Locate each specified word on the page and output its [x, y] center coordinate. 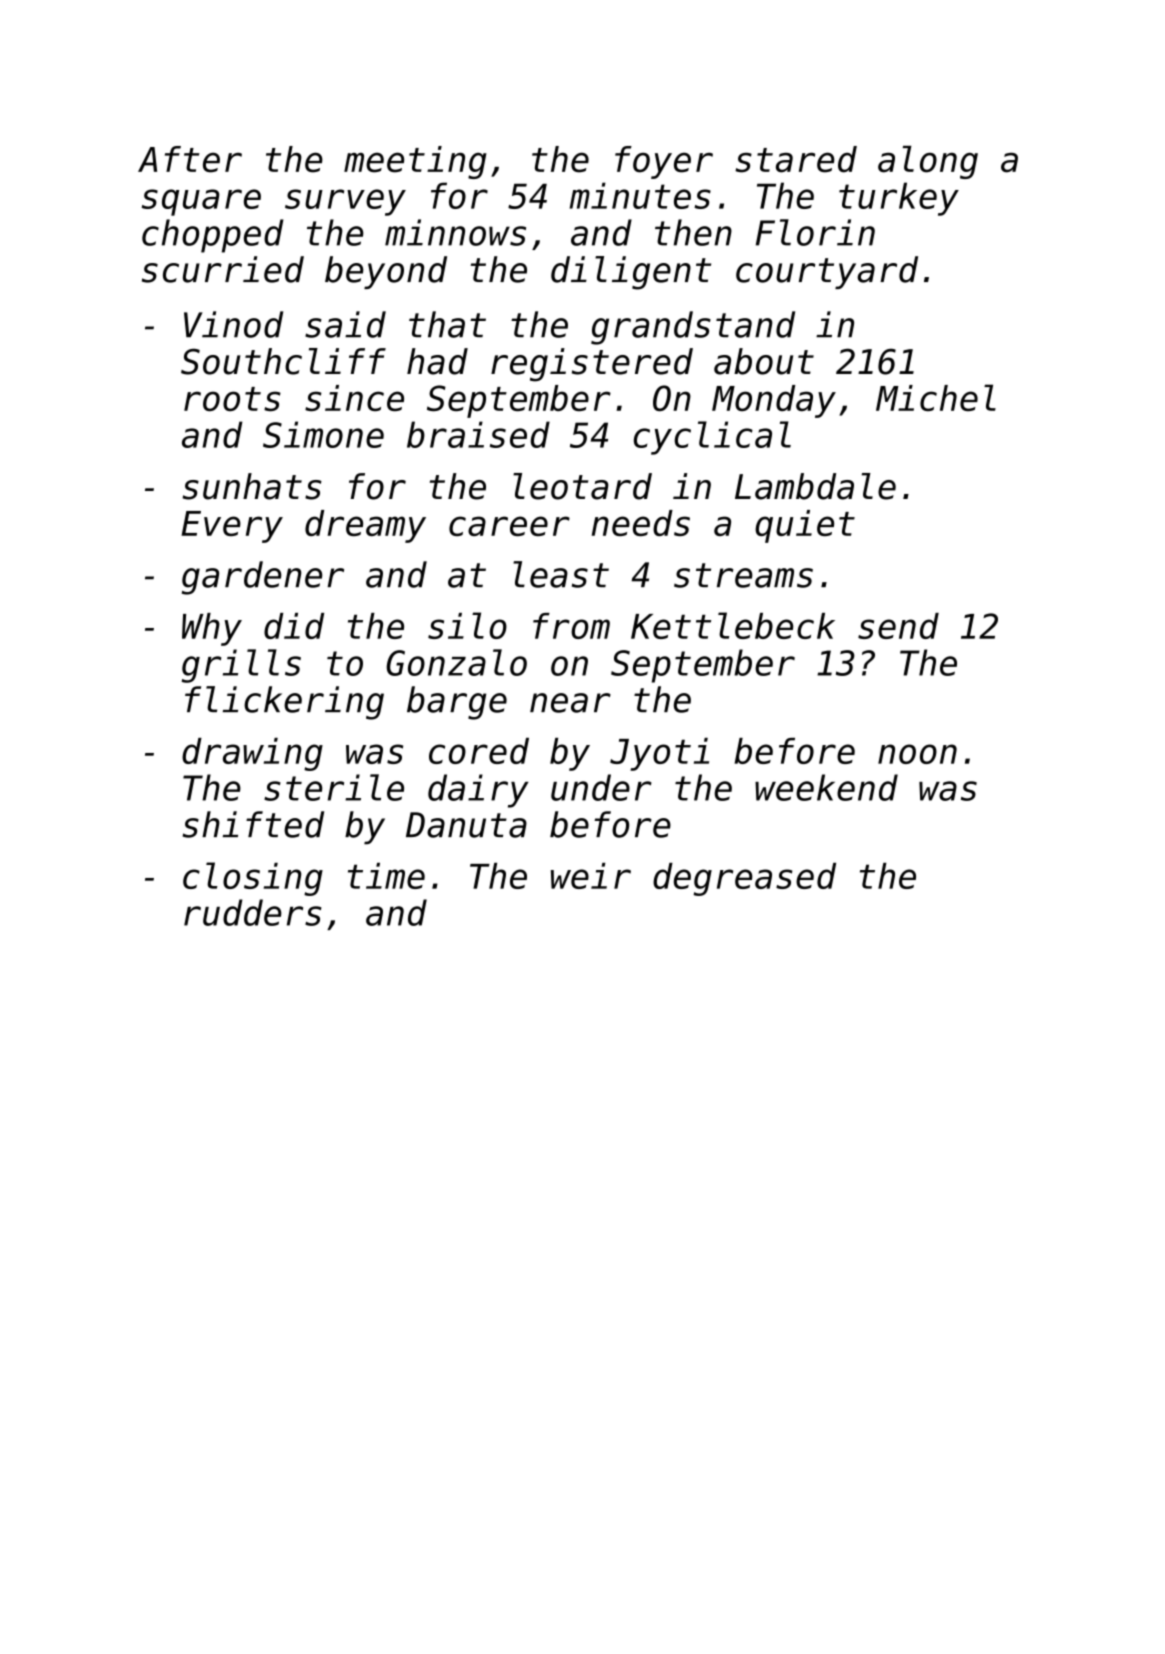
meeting [415, 162]
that [447, 324]
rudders [252, 912]
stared [796, 159]
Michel [936, 397]
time [386, 876]
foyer [664, 162]
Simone [323, 434]
